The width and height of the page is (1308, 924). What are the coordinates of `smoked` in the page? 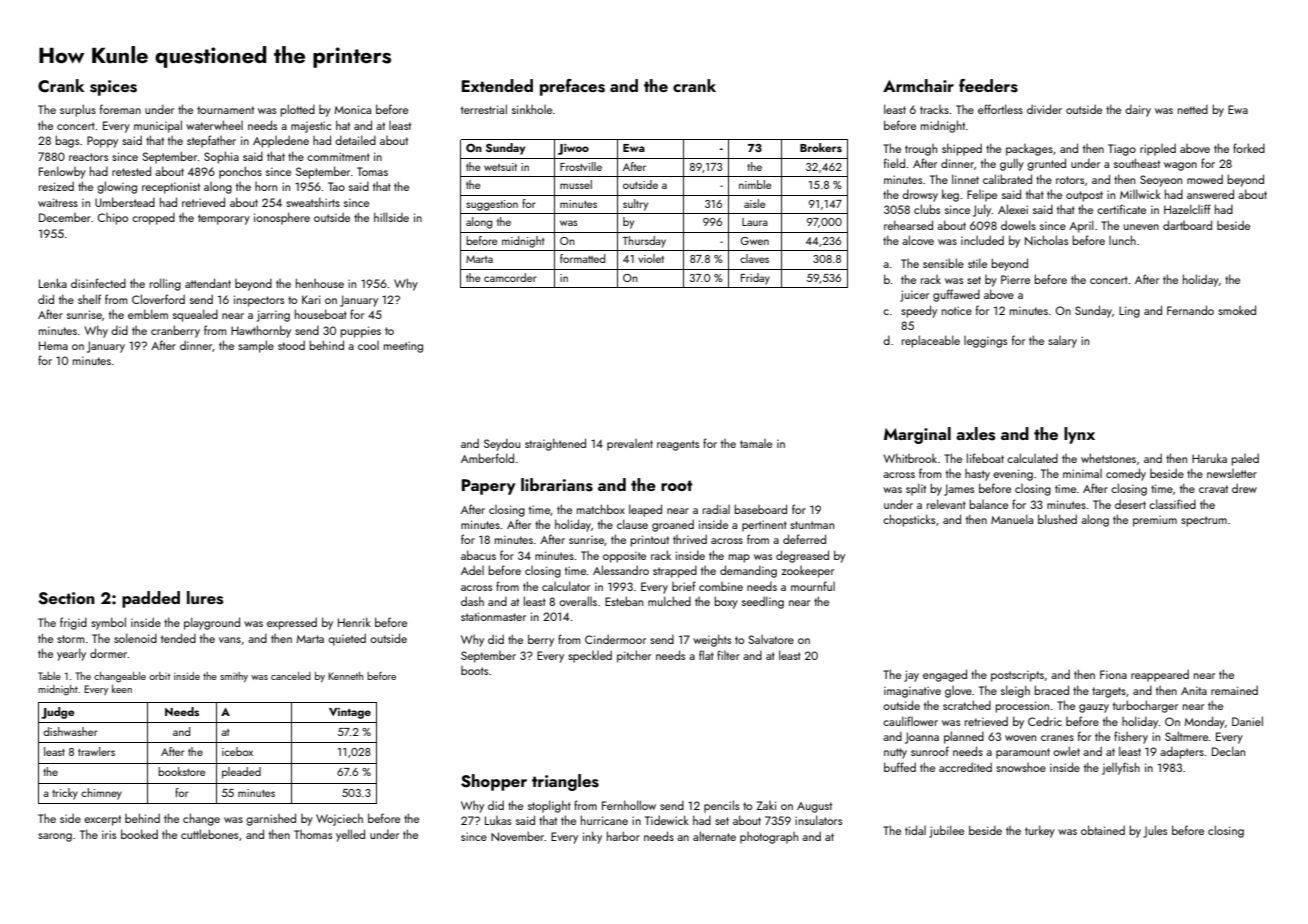 It's located at (1237, 310).
